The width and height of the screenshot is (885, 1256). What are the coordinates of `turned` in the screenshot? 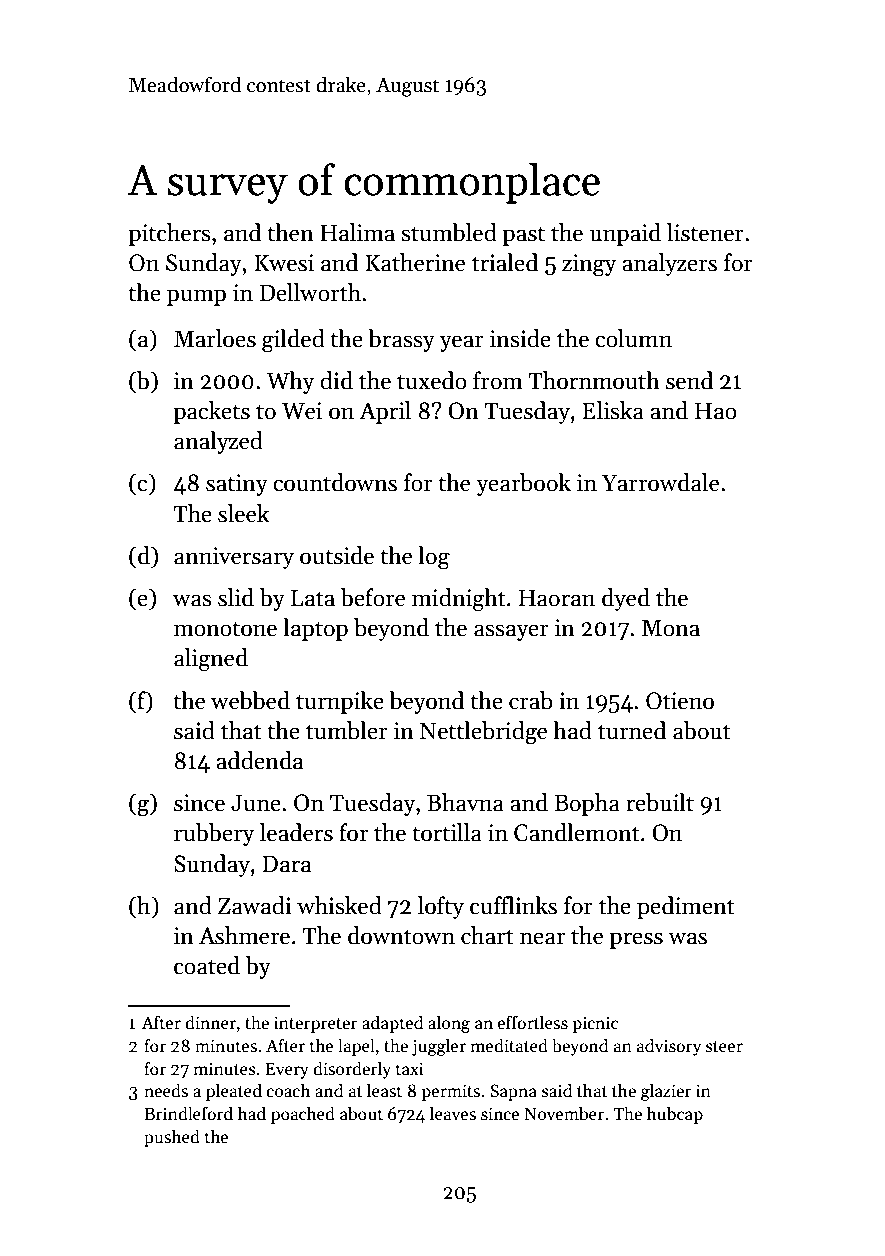 It's located at (632, 730).
